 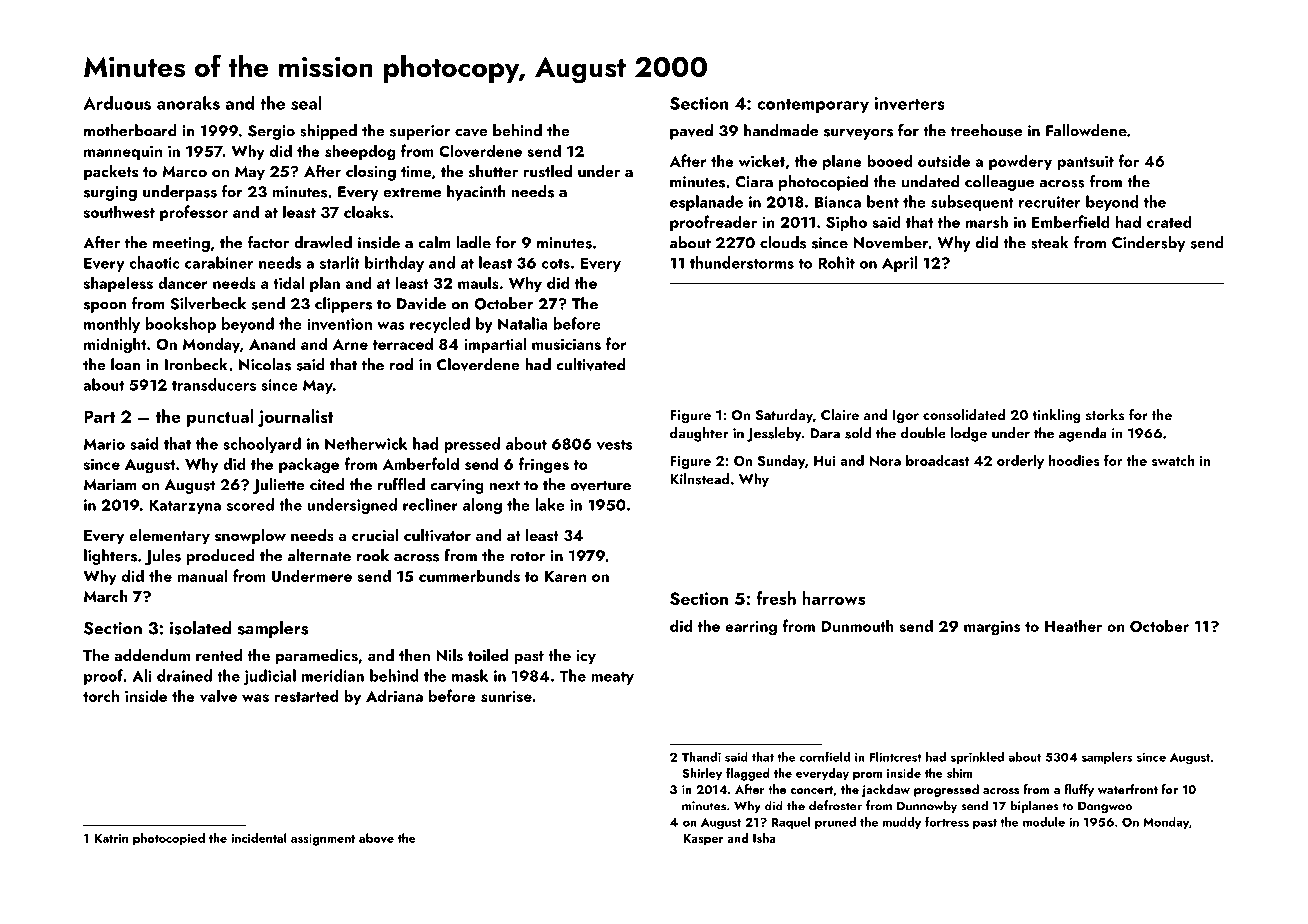 What do you see at coordinates (838, 202) in the document?
I see `Bianca` at bounding box center [838, 202].
